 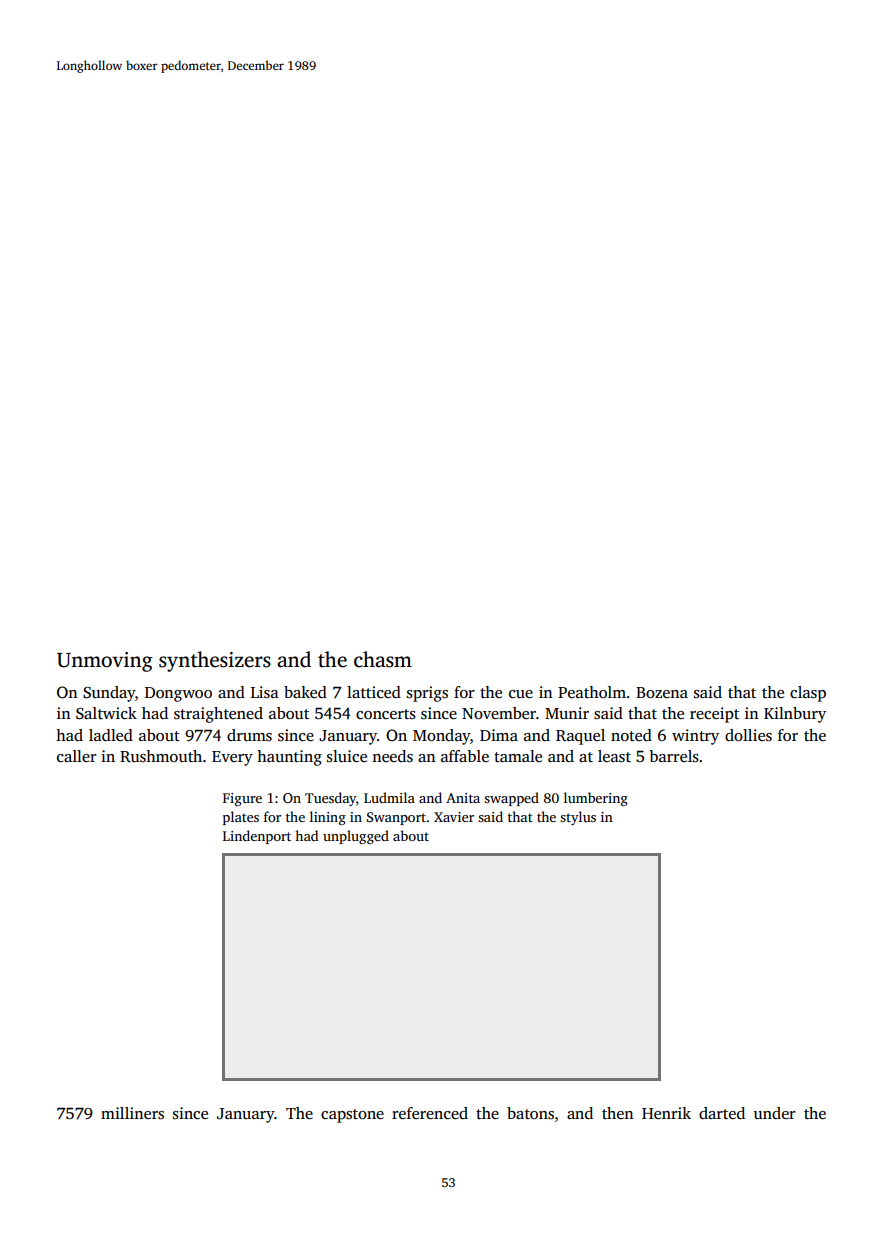 What do you see at coordinates (454, 817) in the document?
I see `Xavier` at bounding box center [454, 817].
